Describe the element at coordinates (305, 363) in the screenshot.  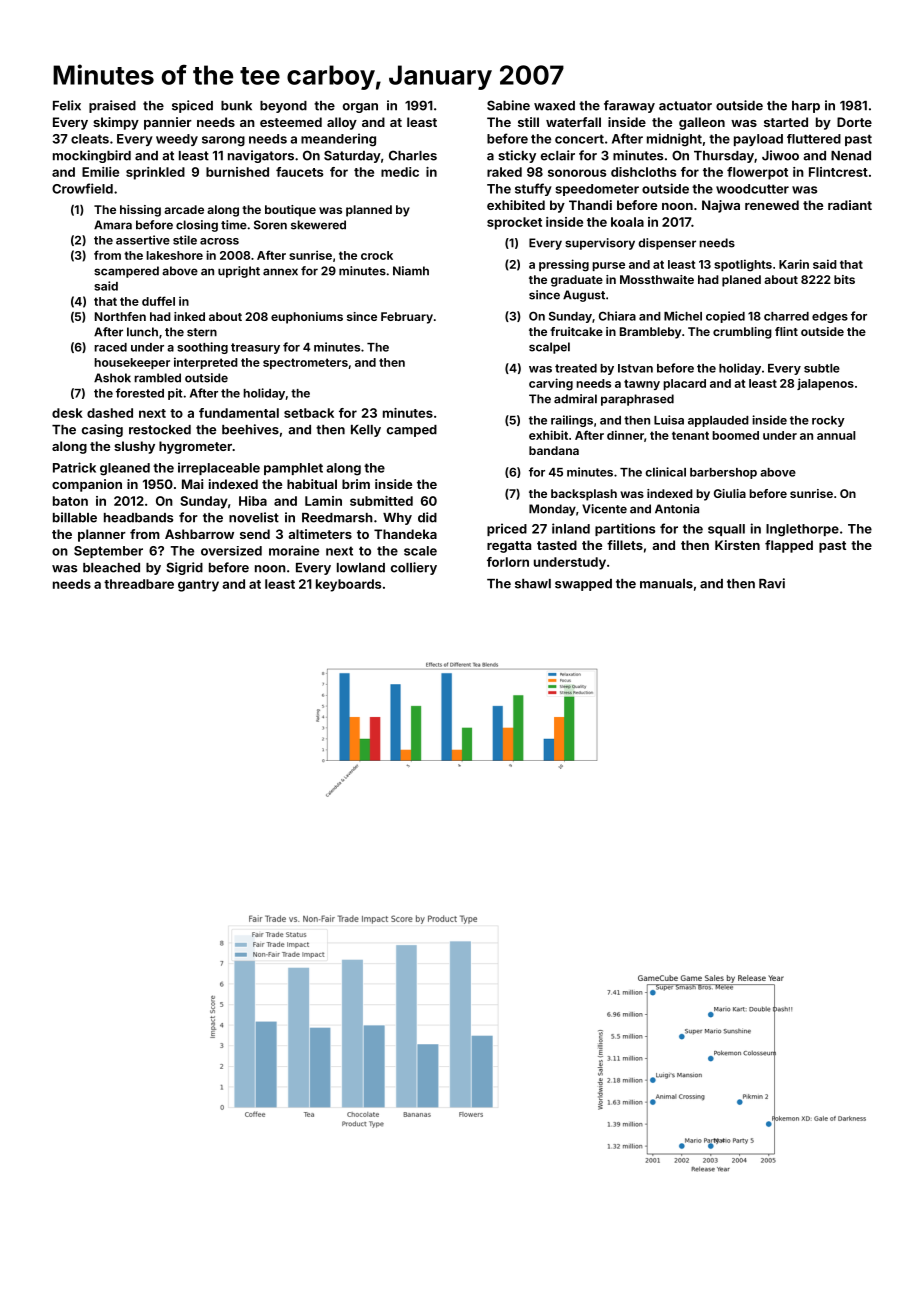
I see `spectrometers` at that location.
